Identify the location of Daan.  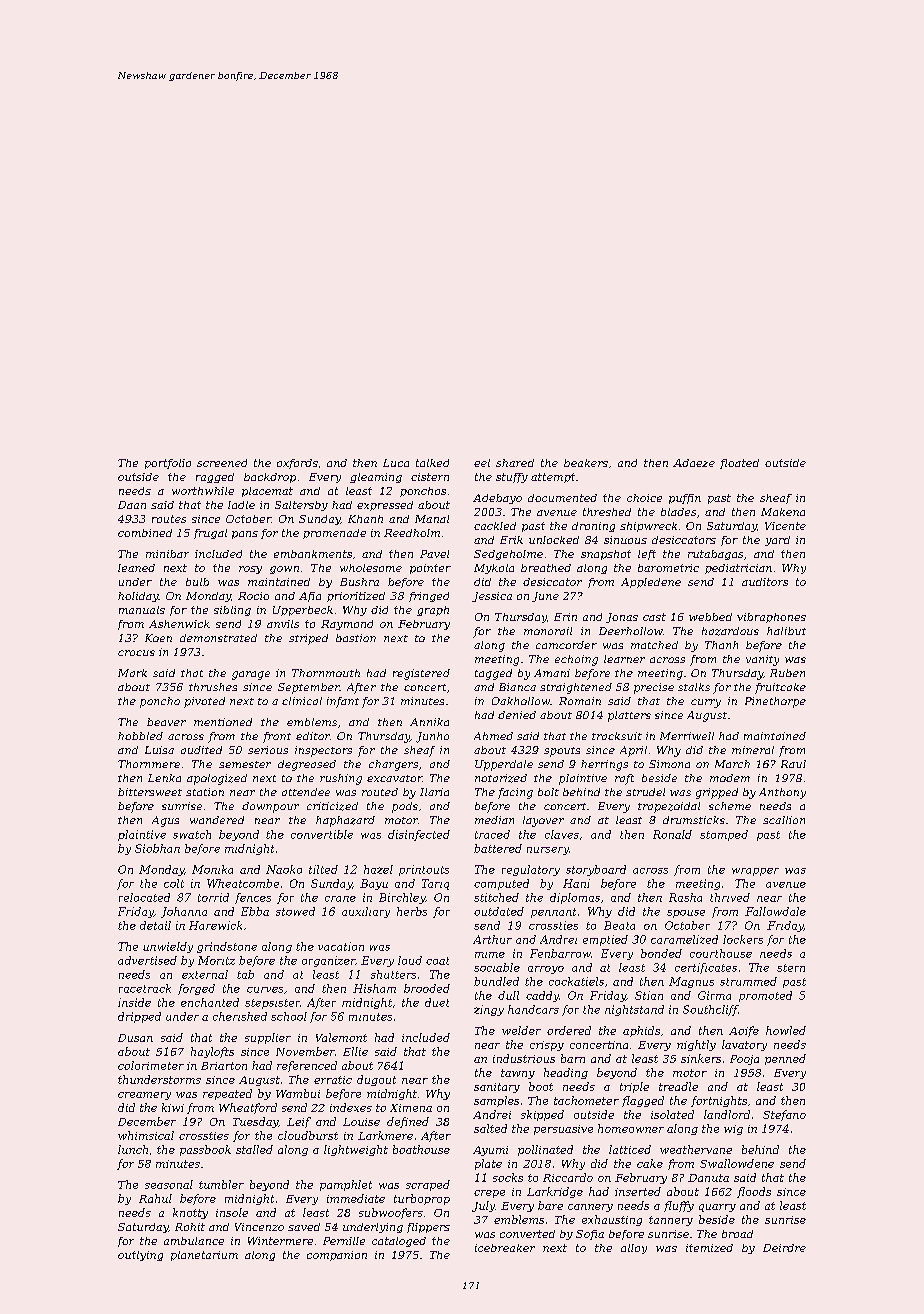
(132, 505).
